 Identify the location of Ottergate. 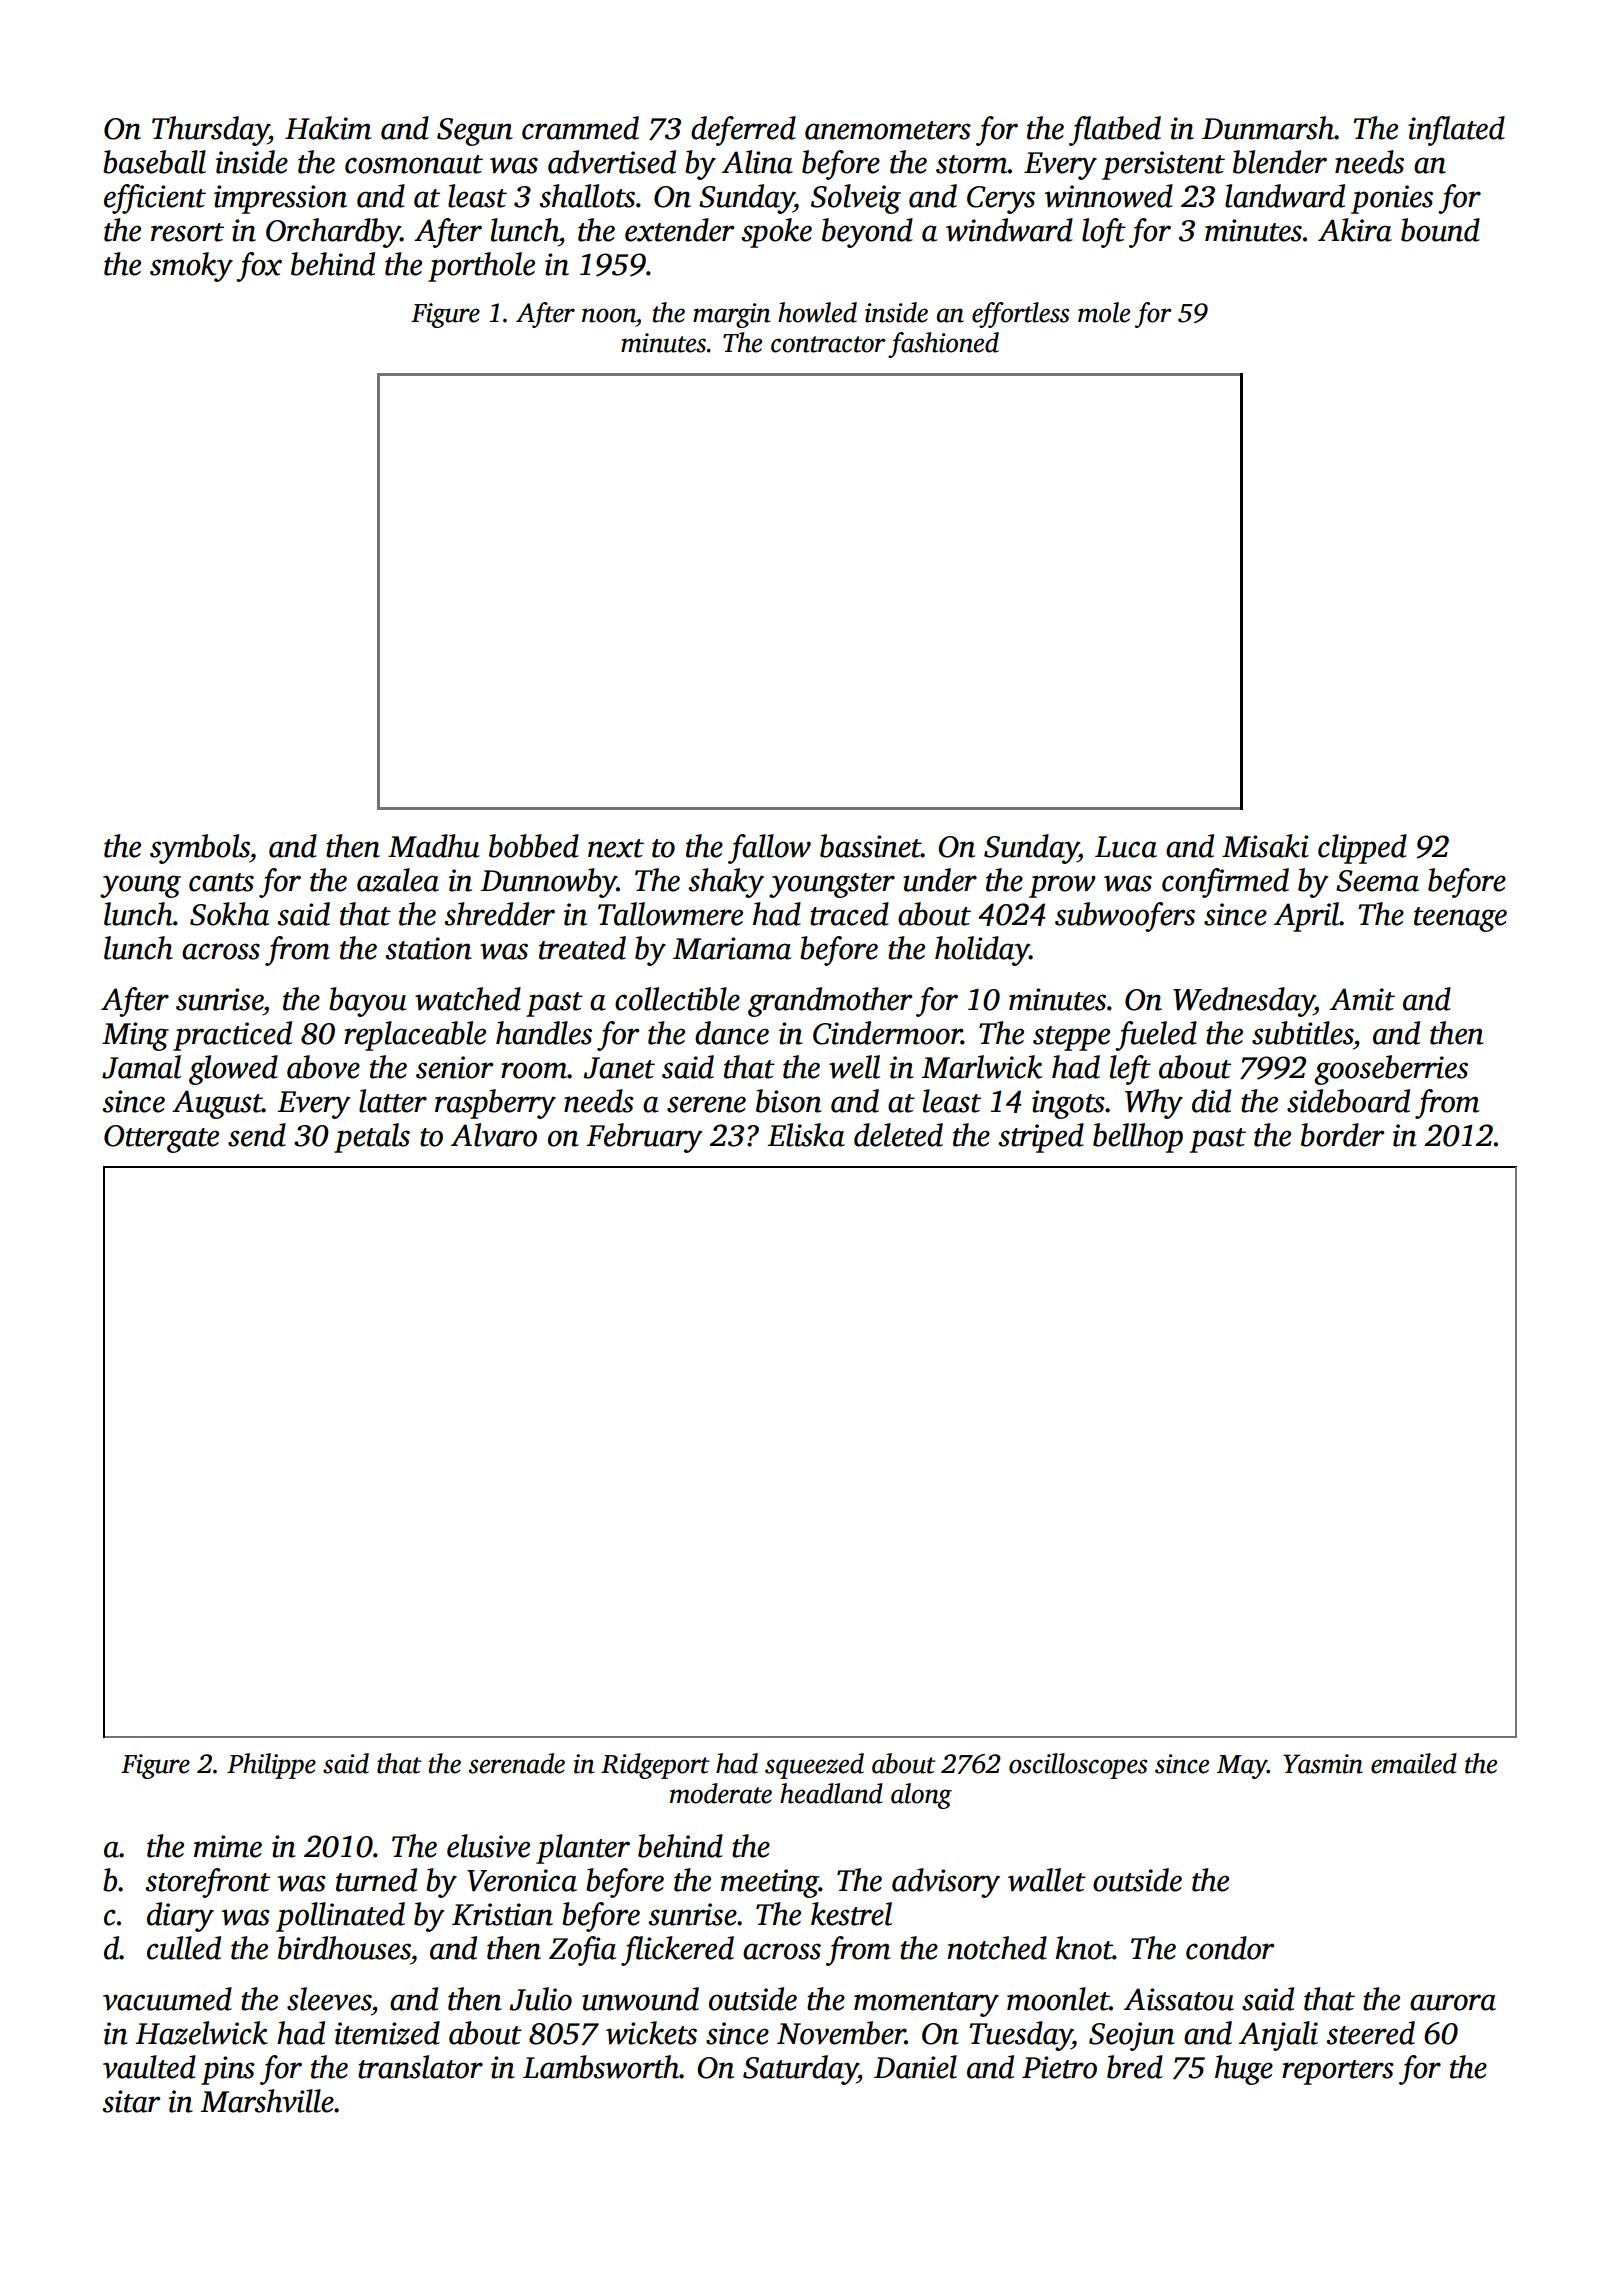
(161, 1139).
